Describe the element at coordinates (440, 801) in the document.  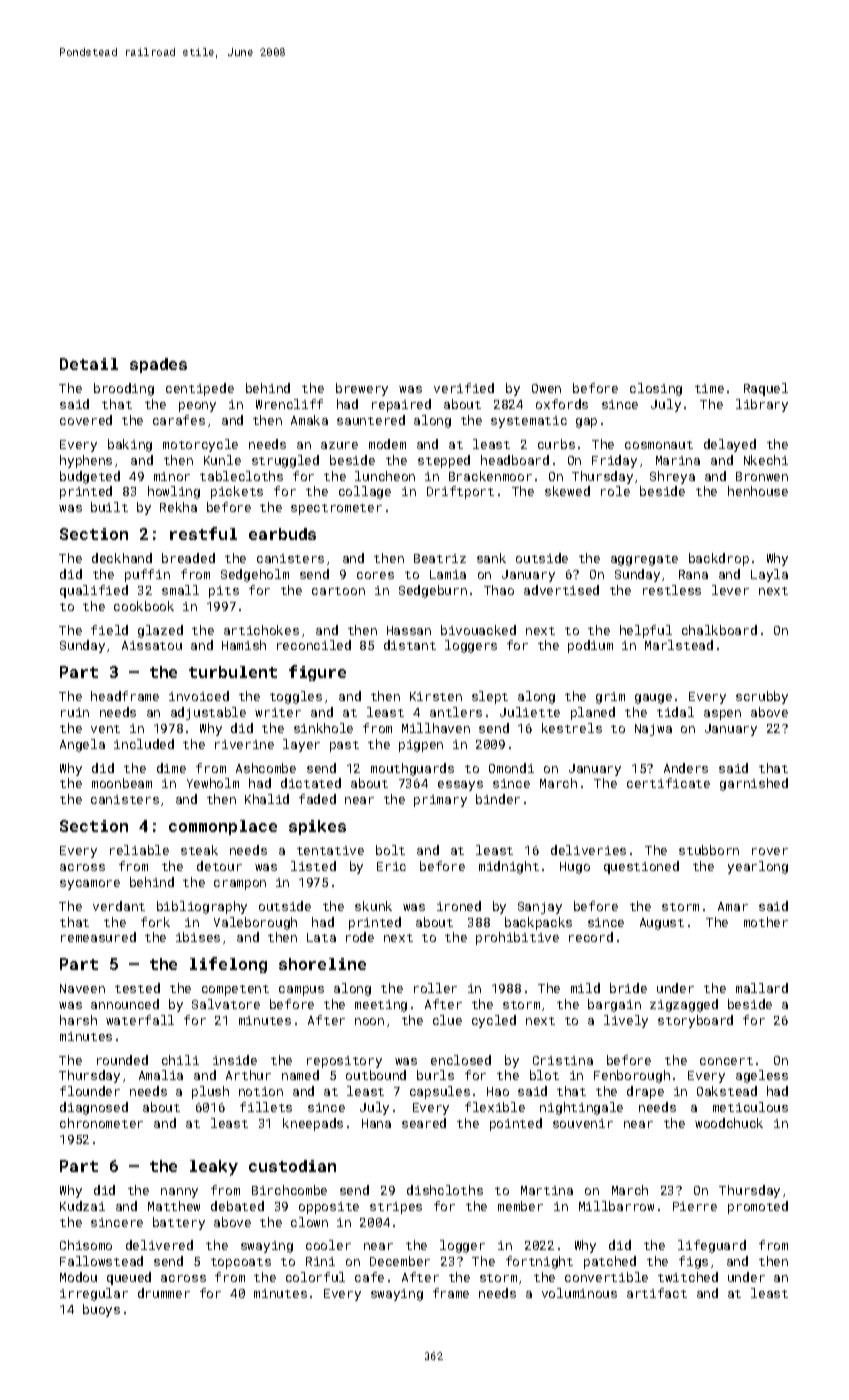
I see `primary` at that location.
